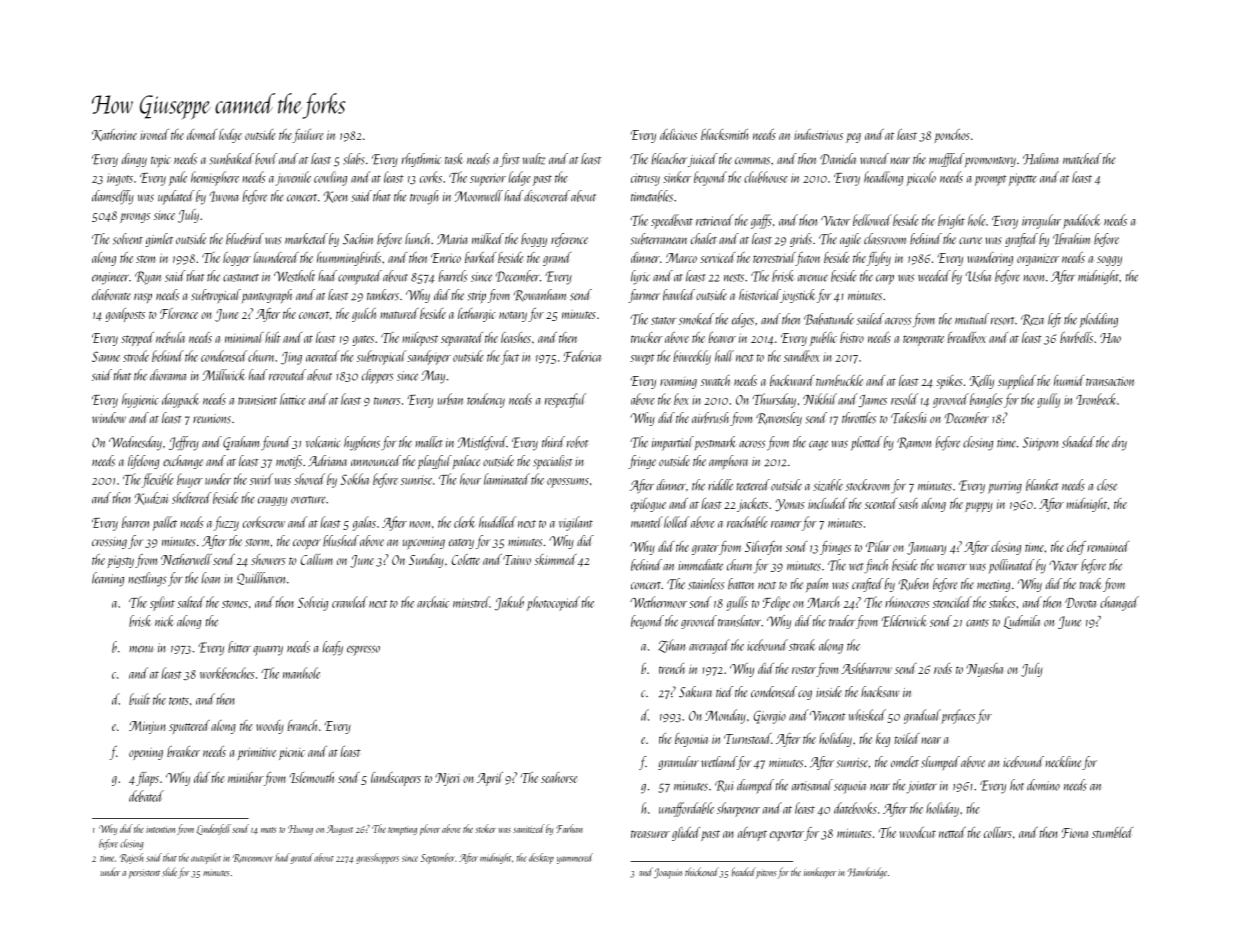 Image resolution: width=1233 pixels, height=952 pixels. Describe the element at coordinates (710, 418) in the page. I see `airbrush` at that location.
